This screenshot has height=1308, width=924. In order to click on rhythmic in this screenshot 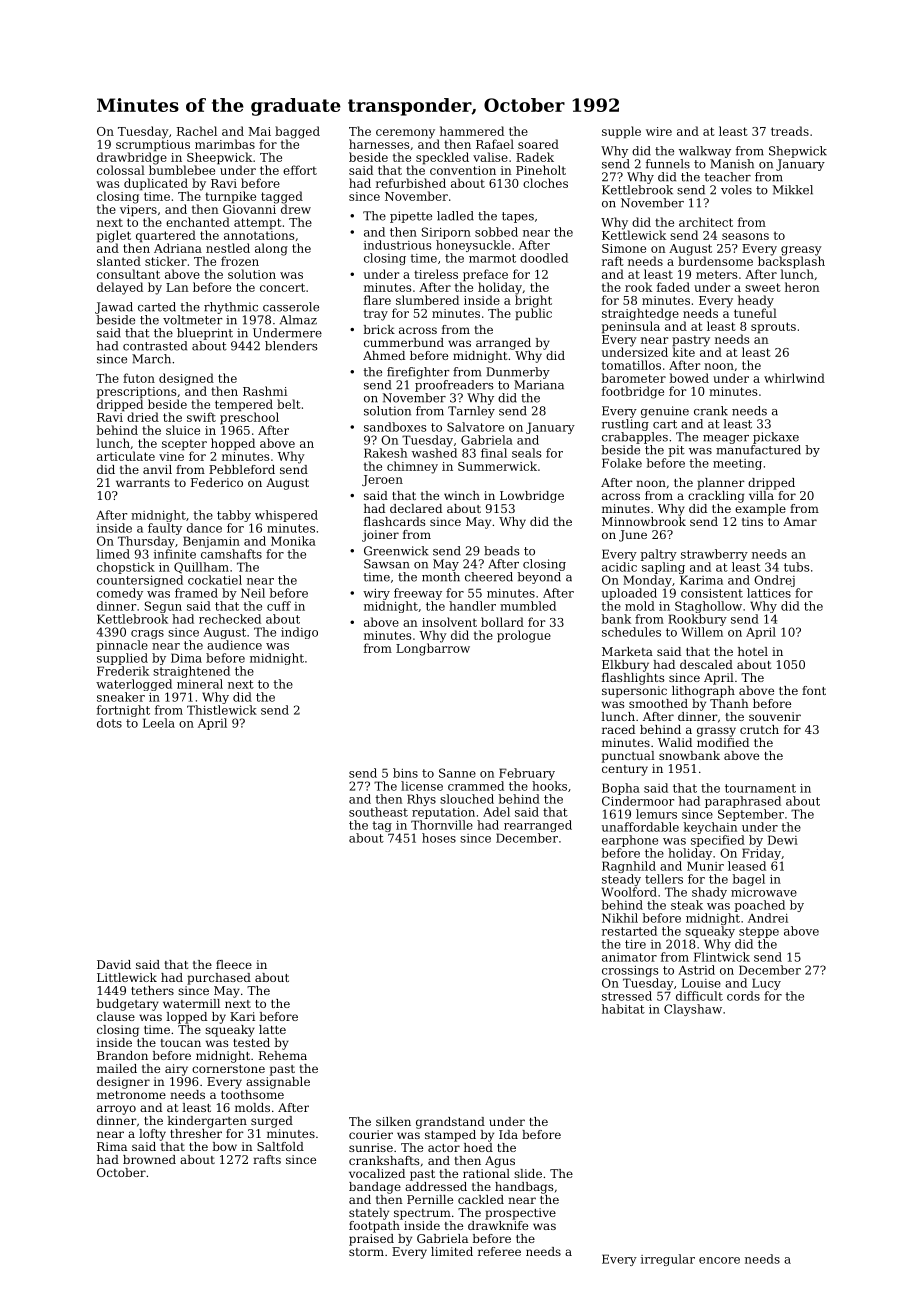, I will do `click(231, 308)`.
